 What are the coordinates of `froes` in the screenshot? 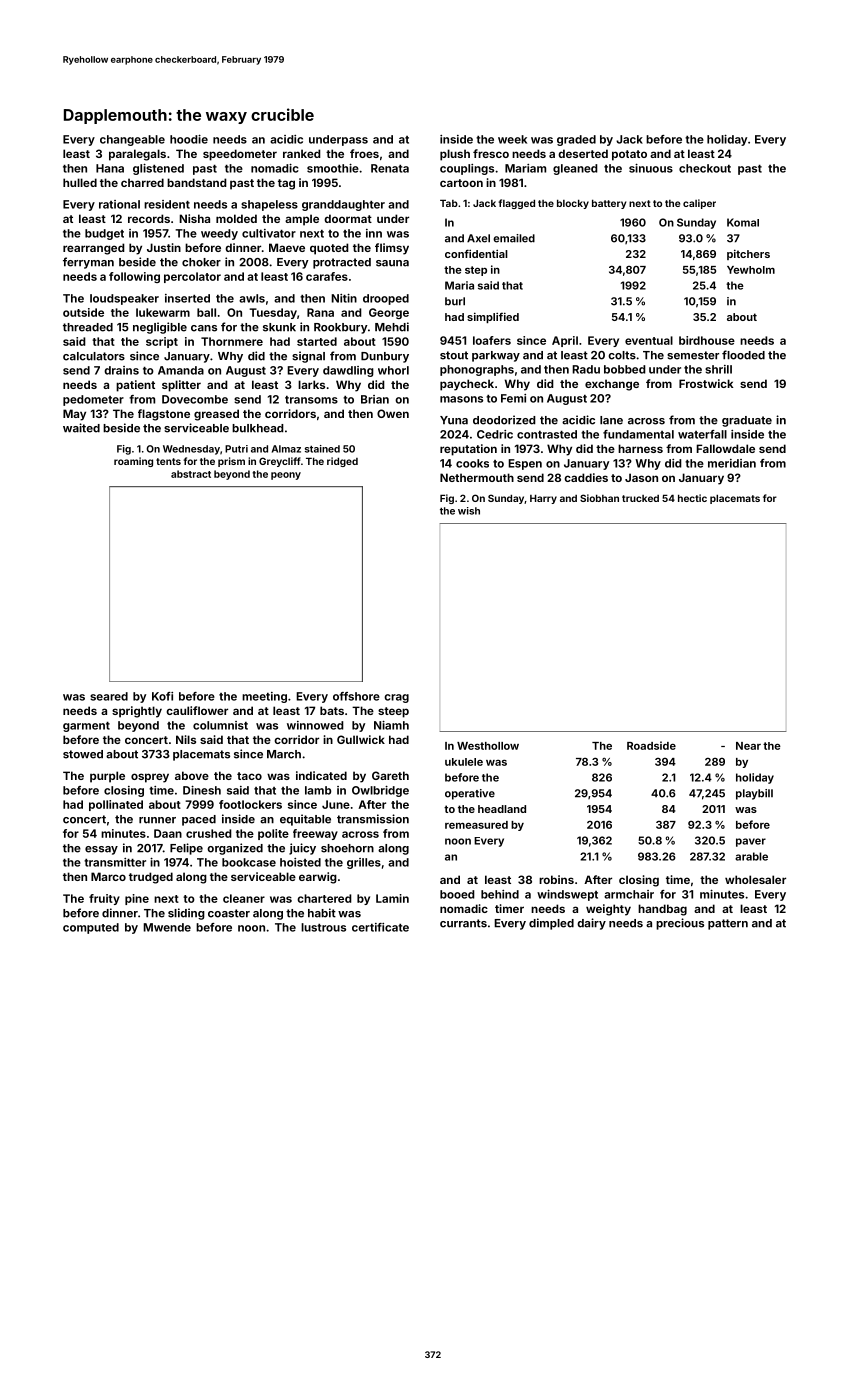 It's located at (364, 153).
